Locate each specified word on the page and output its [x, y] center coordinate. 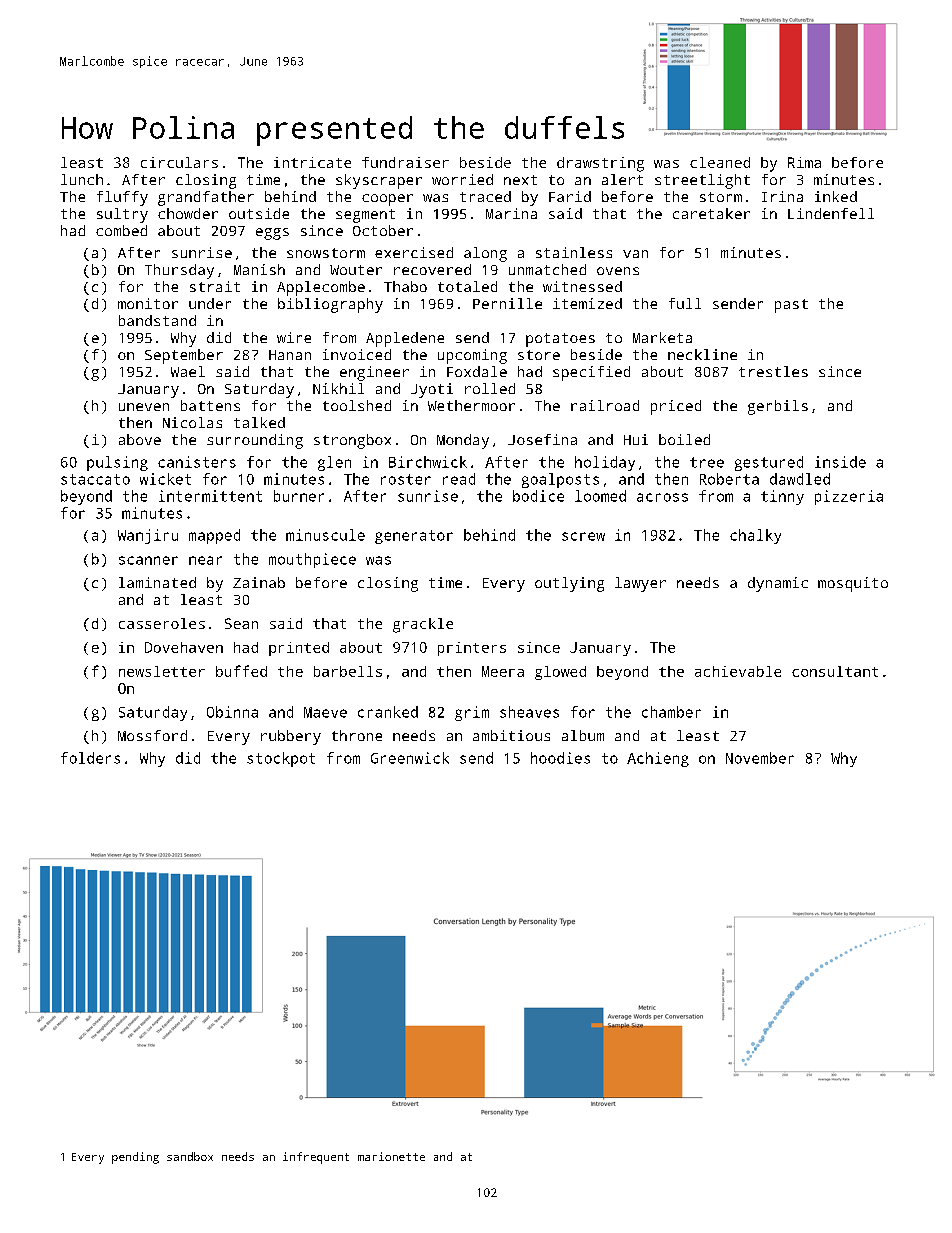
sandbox [190, 1156]
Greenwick [410, 758]
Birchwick [428, 462]
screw [583, 536]
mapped [214, 536]
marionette [391, 1156]
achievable [738, 671]
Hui [636, 439]
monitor [148, 303]
